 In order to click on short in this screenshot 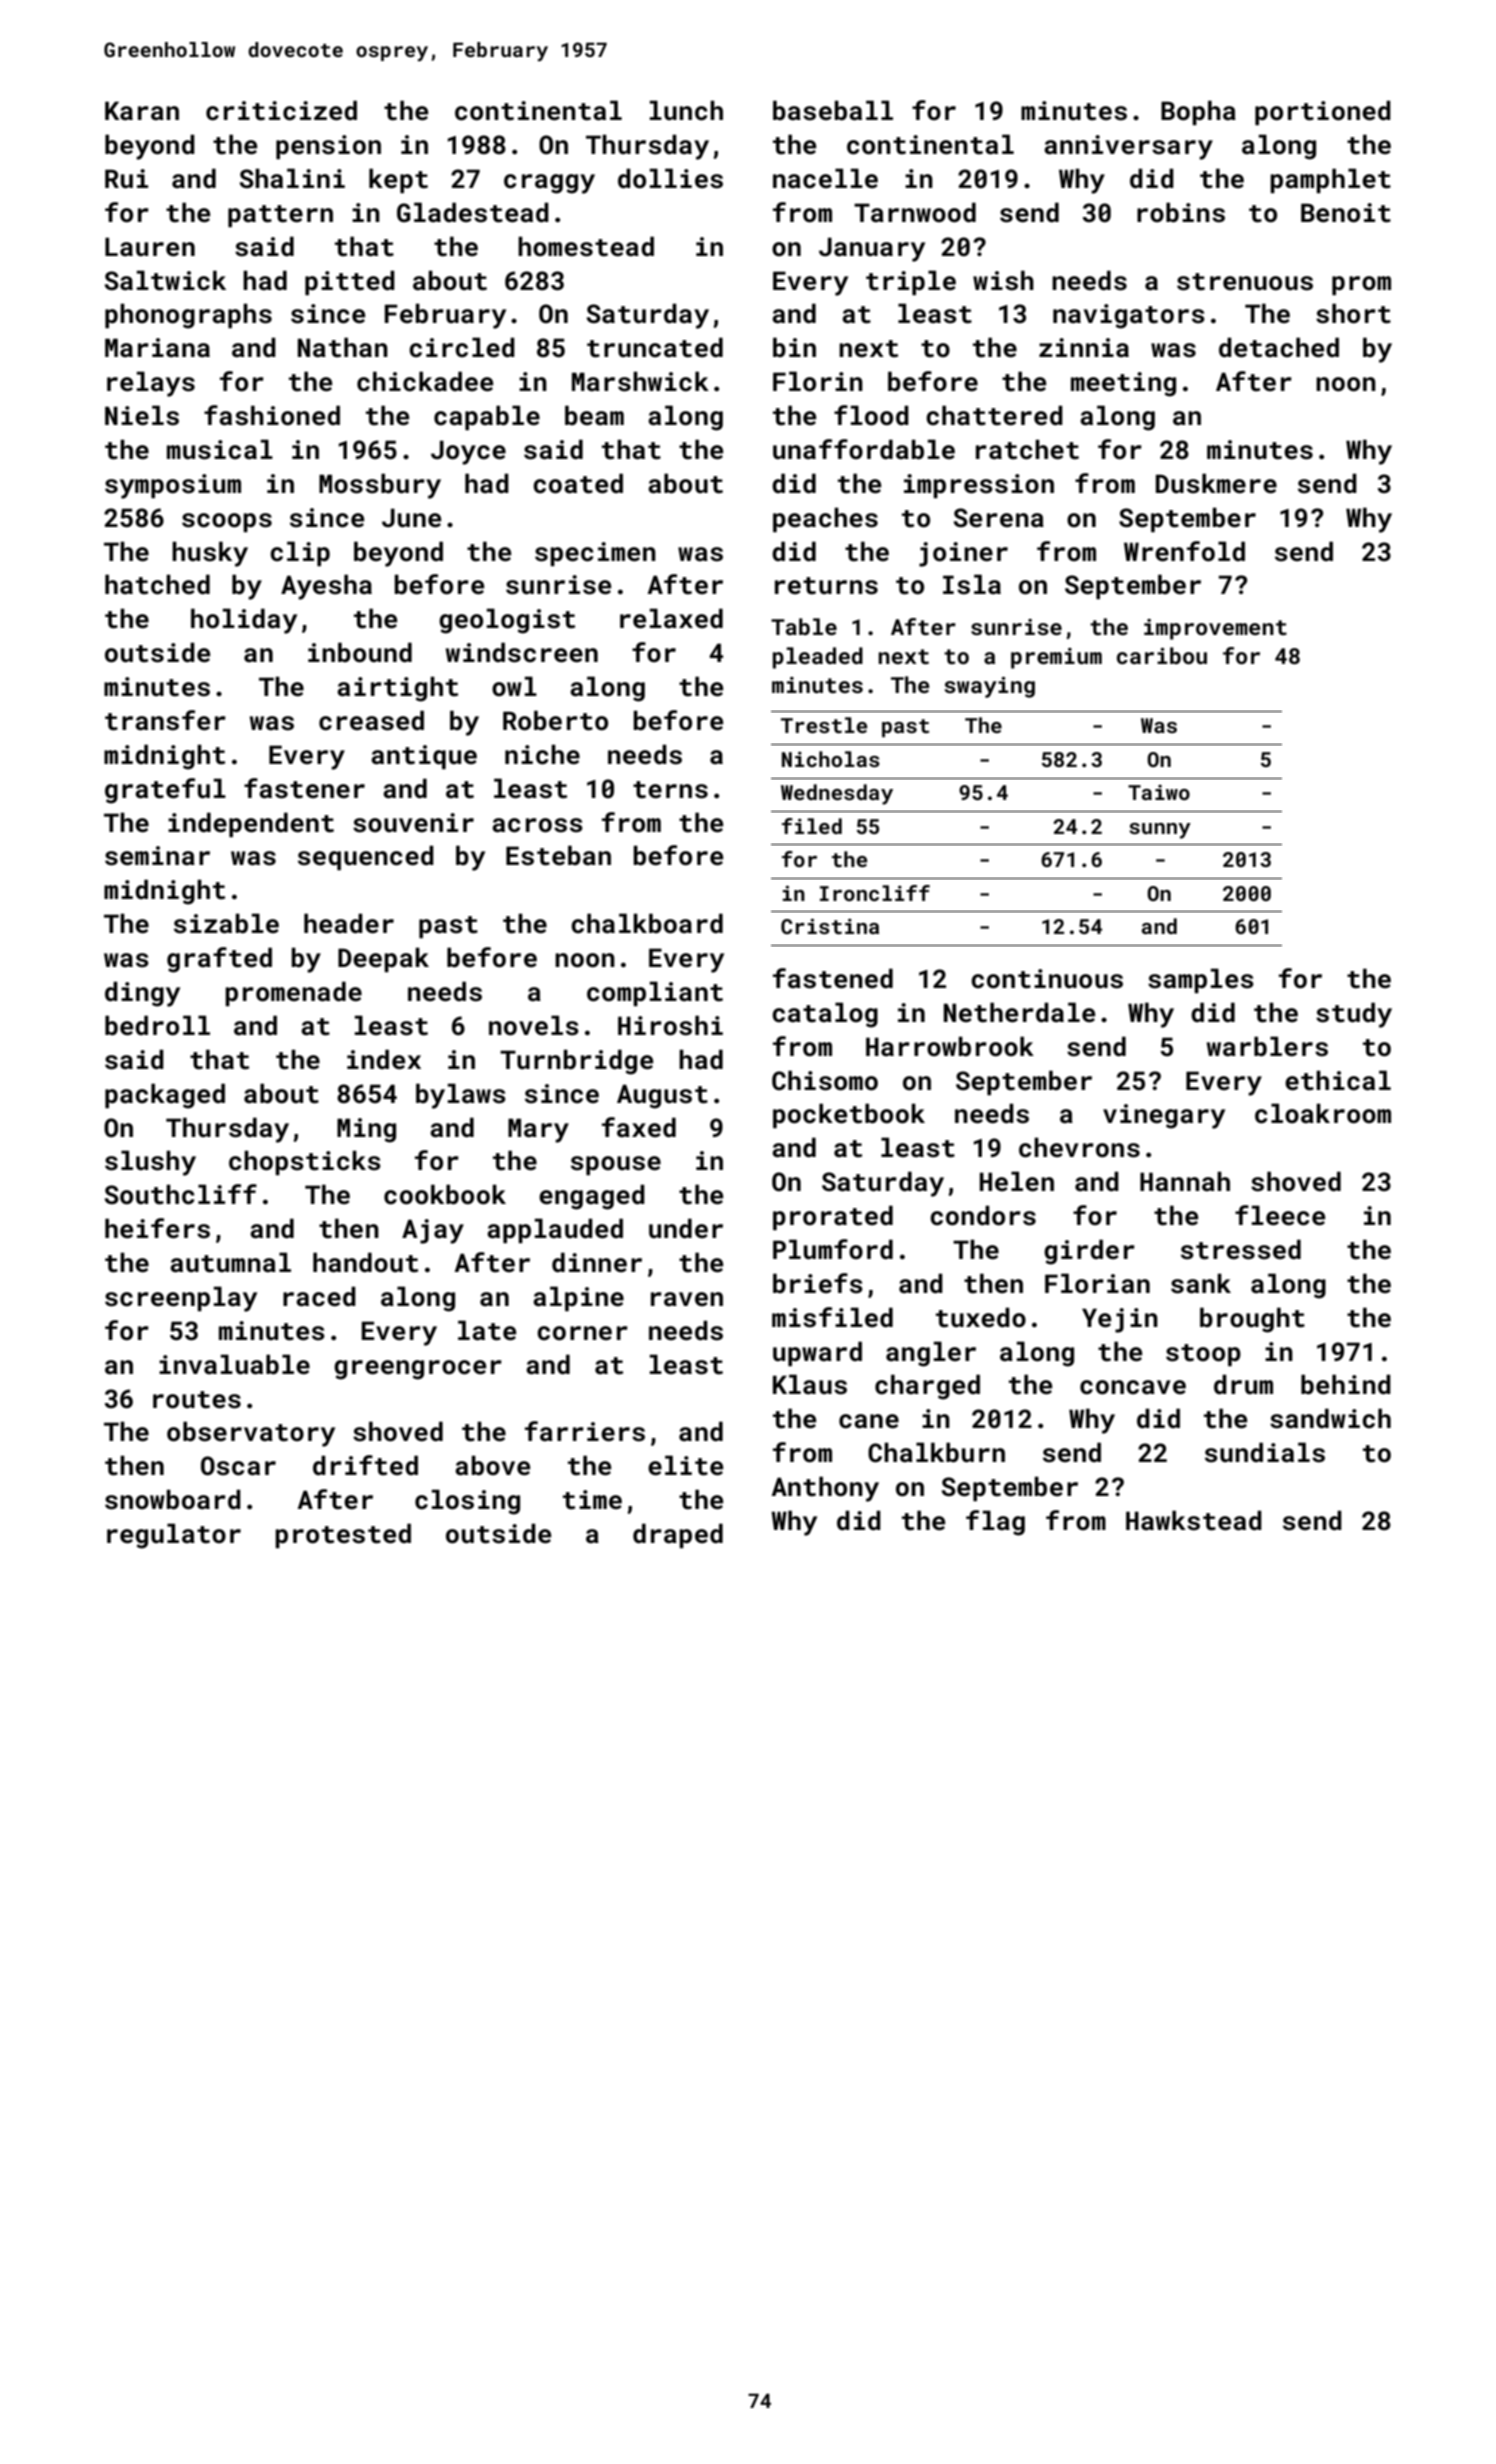, I will do `click(1353, 313)`.
